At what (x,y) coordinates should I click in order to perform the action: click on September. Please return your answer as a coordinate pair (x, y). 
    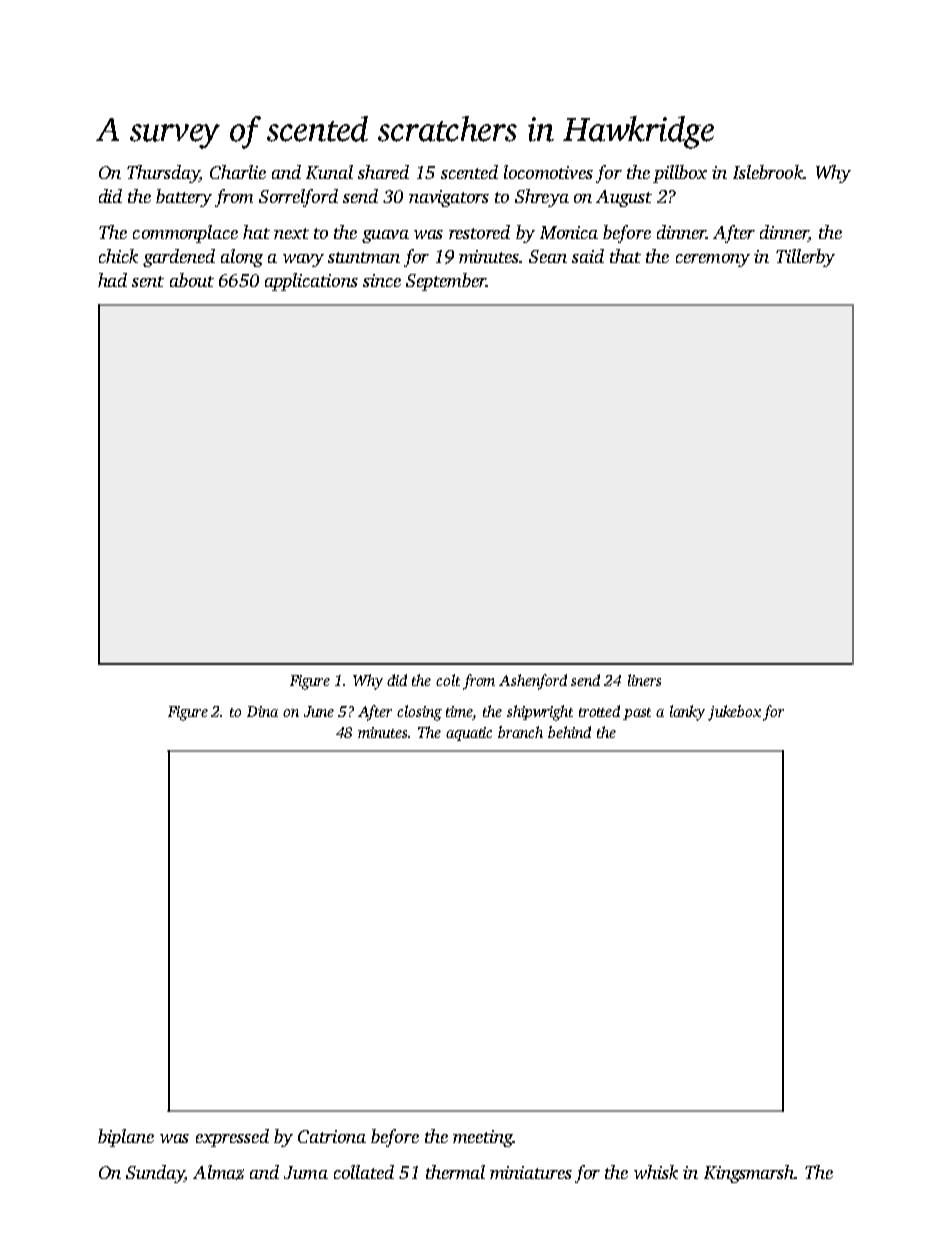
    Looking at the image, I should click on (446, 282).
